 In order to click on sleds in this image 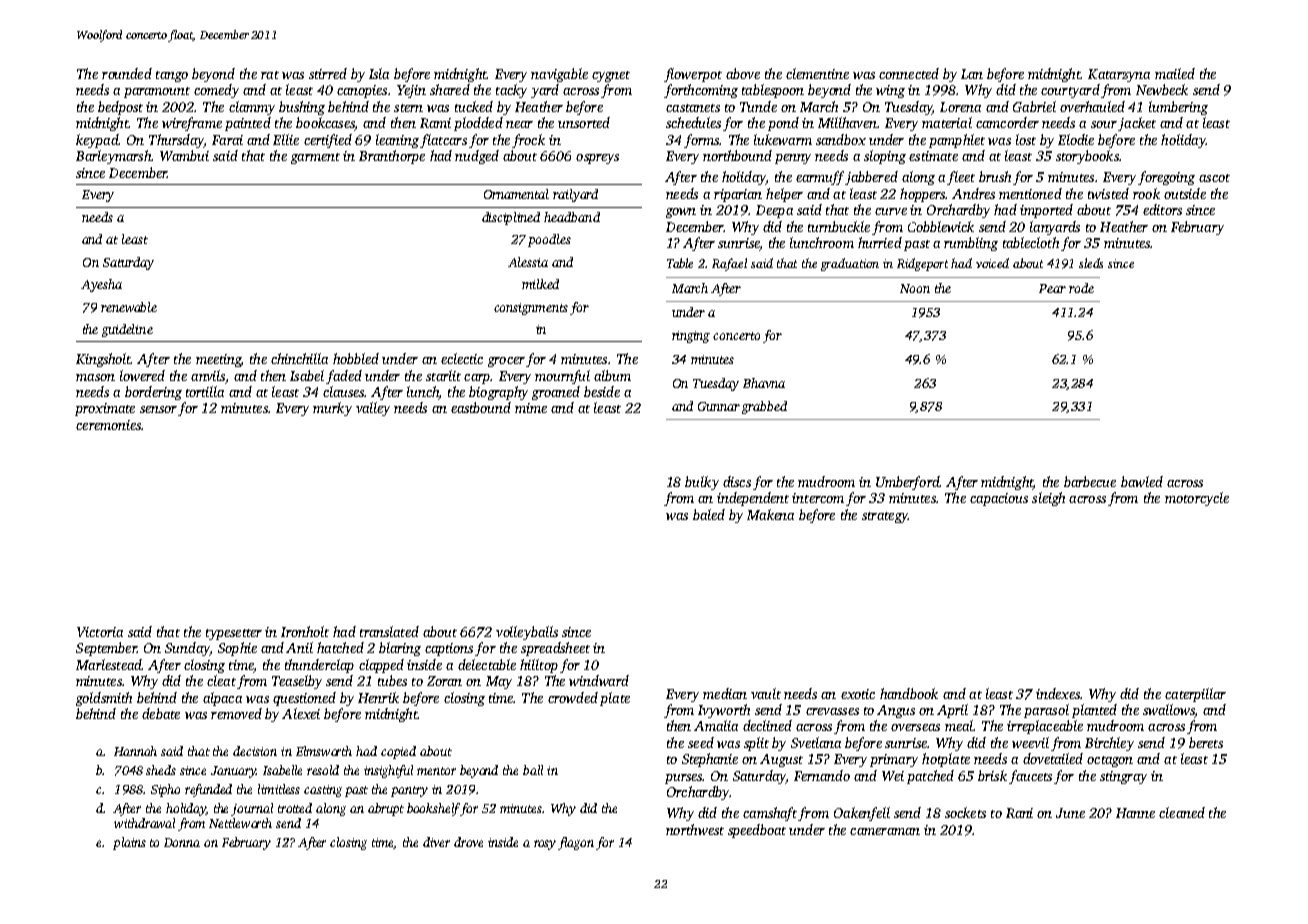, I will do `click(1091, 263)`.
